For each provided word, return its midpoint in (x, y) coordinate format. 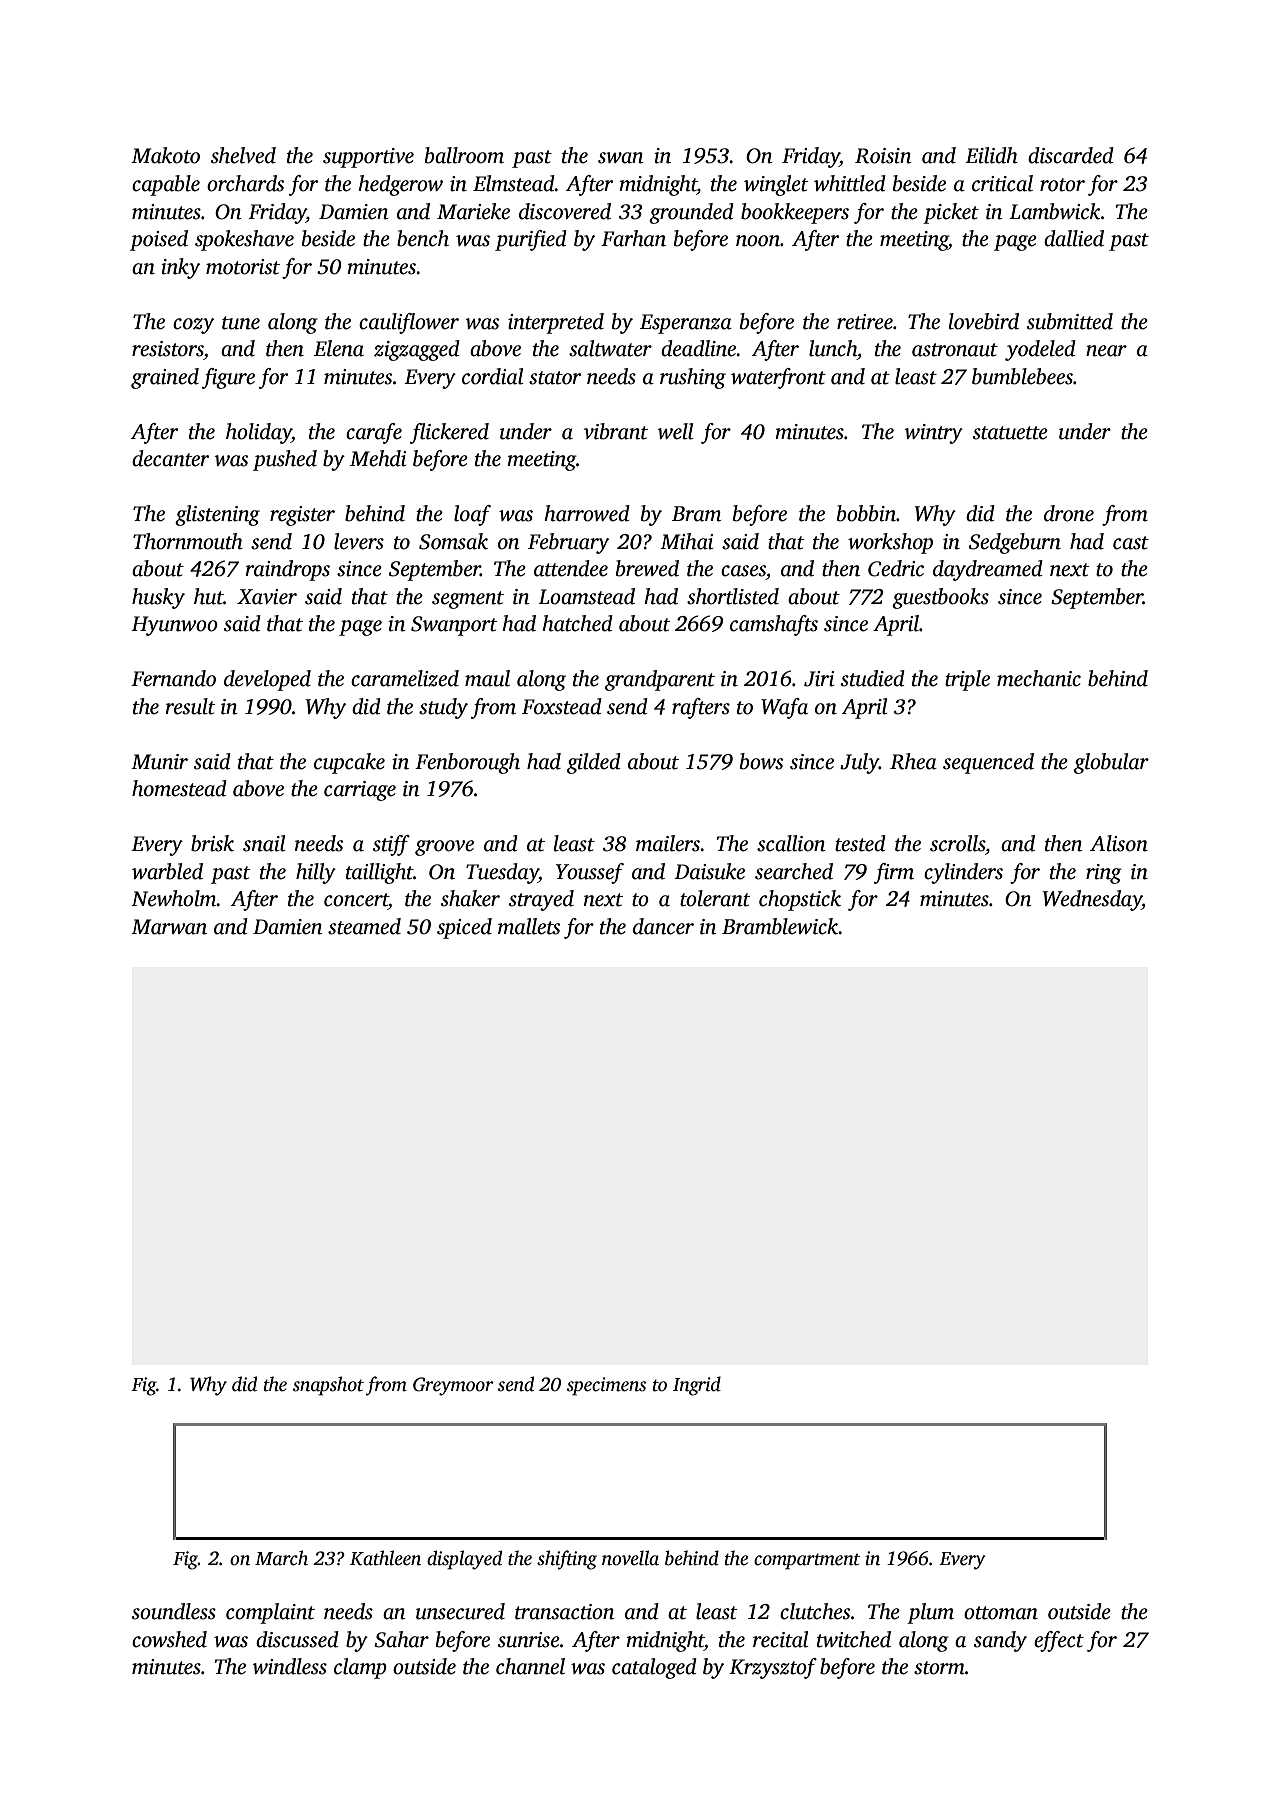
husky (158, 598)
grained (165, 378)
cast (1131, 543)
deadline (699, 348)
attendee (571, 568)
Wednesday (1092, 900)
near (1106, 351)
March (281, 1558)
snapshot (328, 1386)
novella (630, 1558)
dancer (663, 926)
